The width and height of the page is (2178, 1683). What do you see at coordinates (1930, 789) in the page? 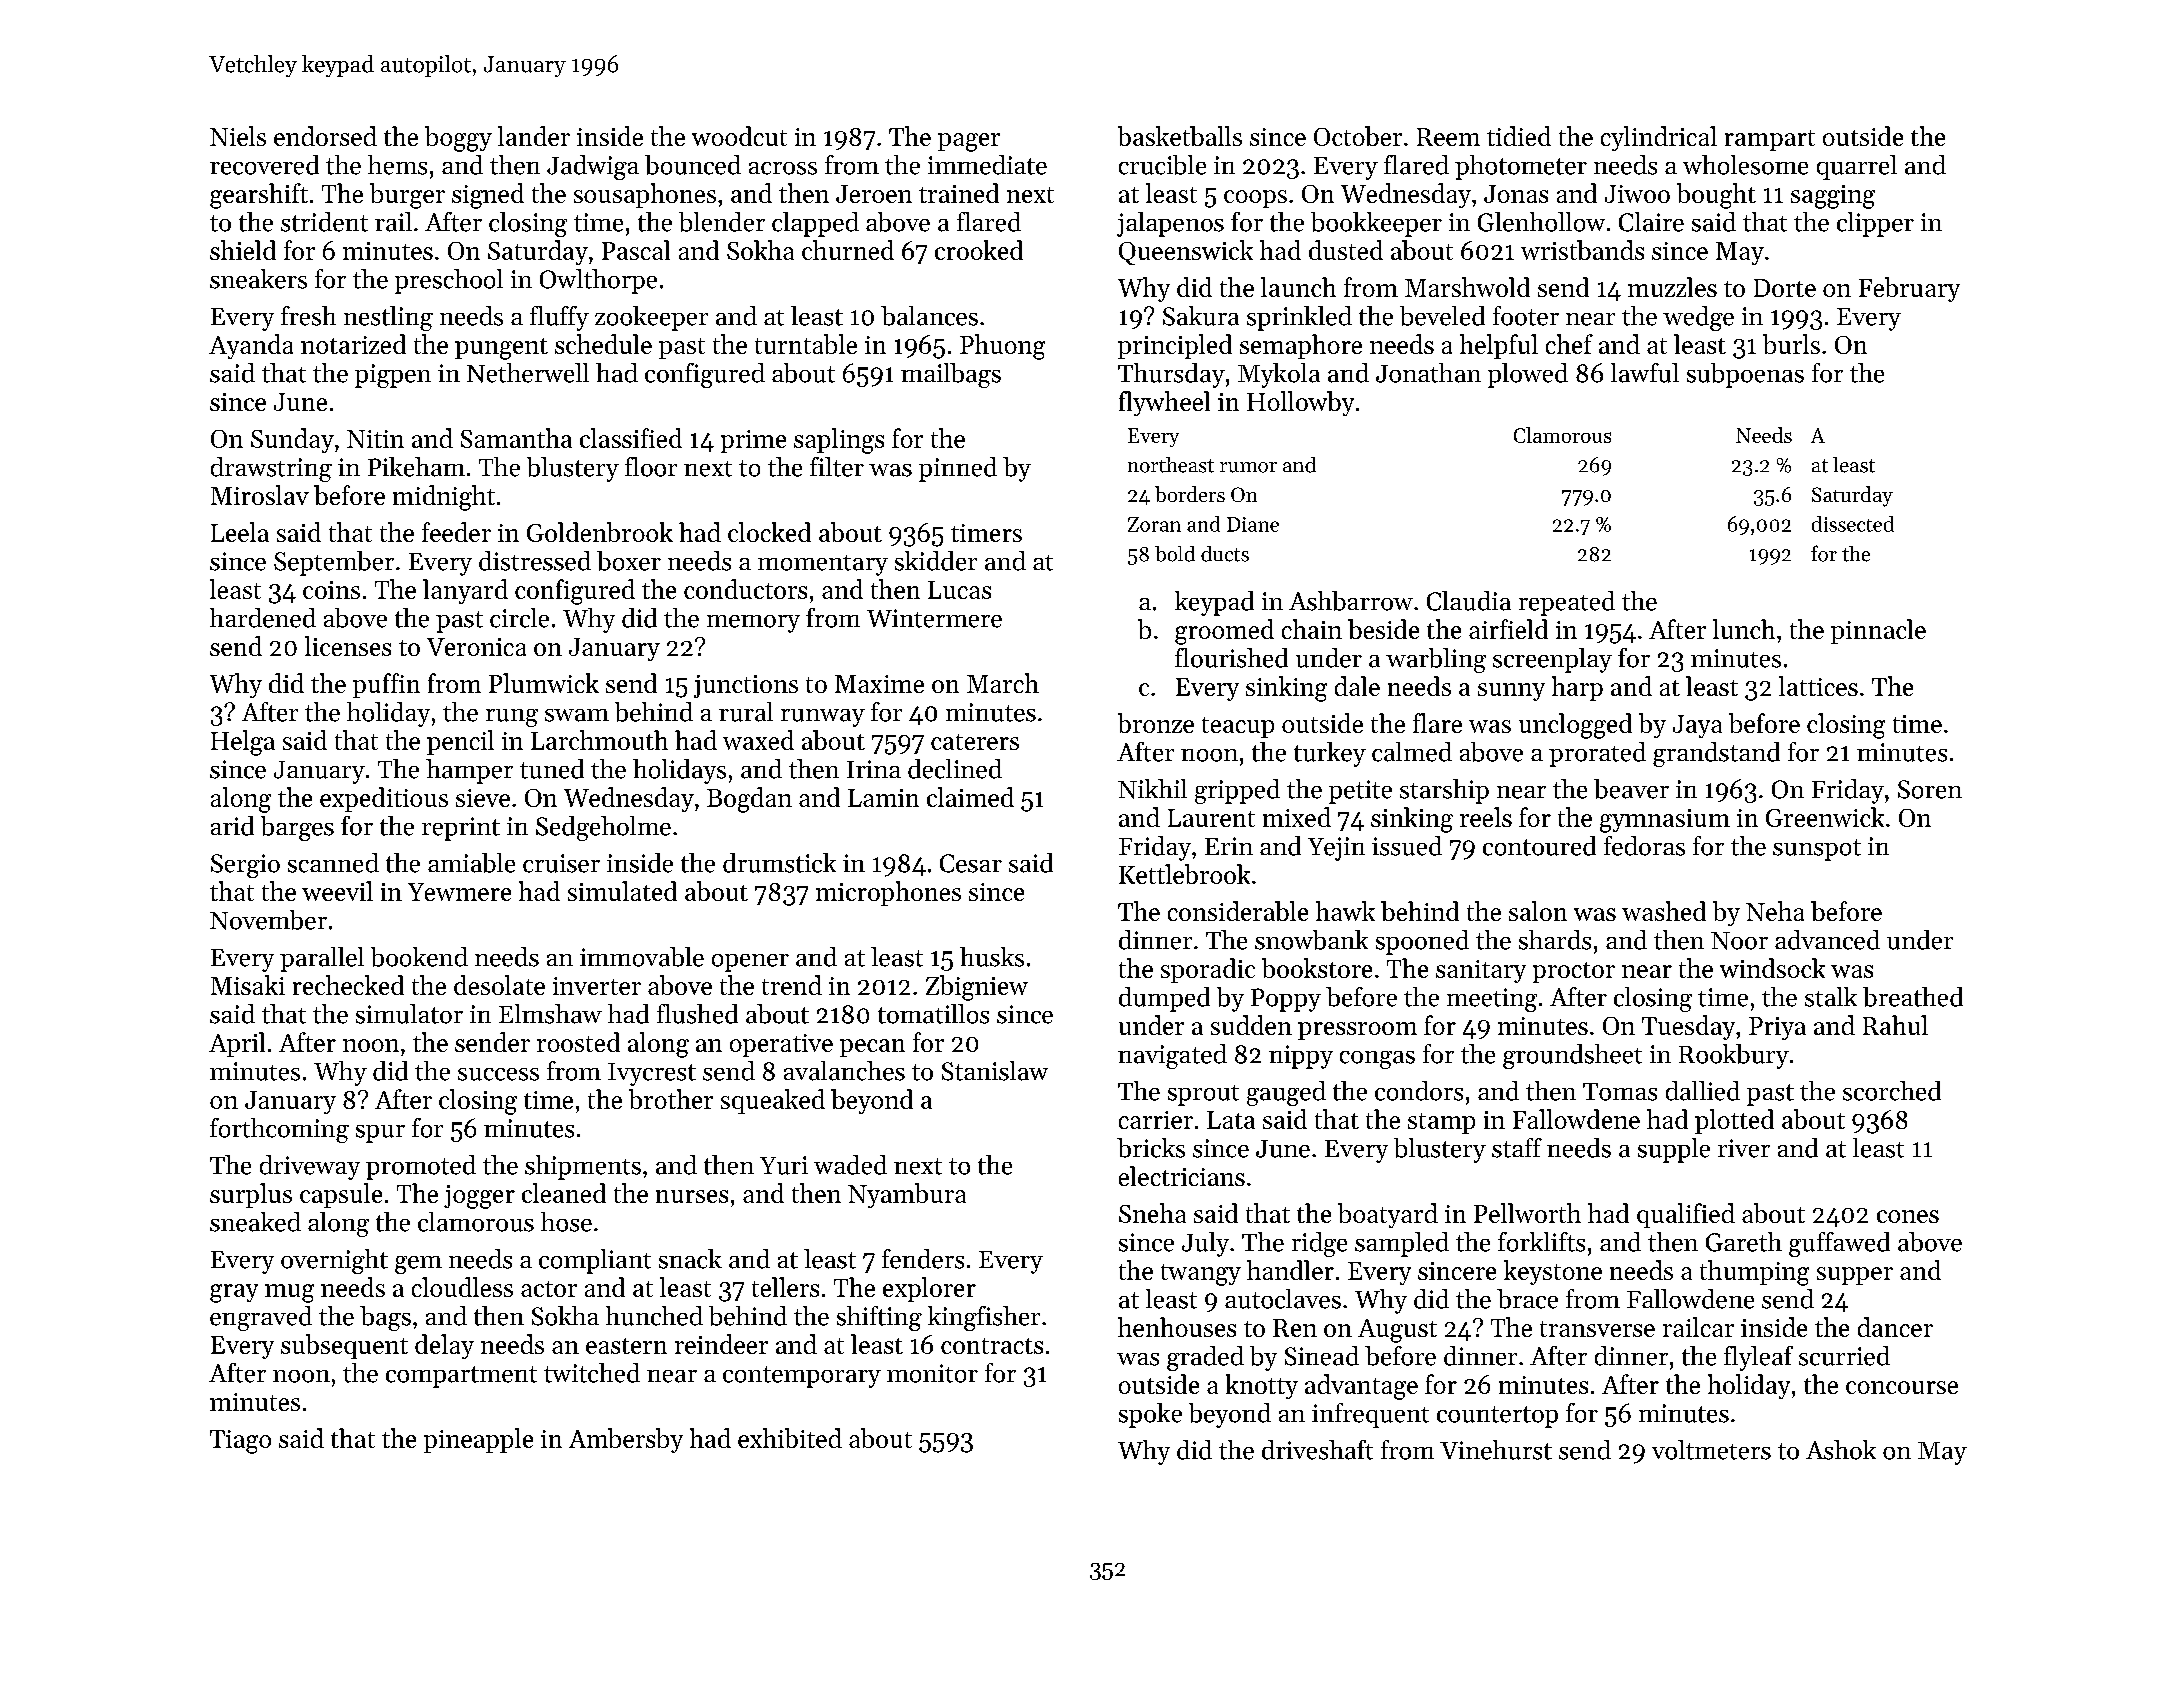
I see `Soren` at bounding box center [1930, 789].
